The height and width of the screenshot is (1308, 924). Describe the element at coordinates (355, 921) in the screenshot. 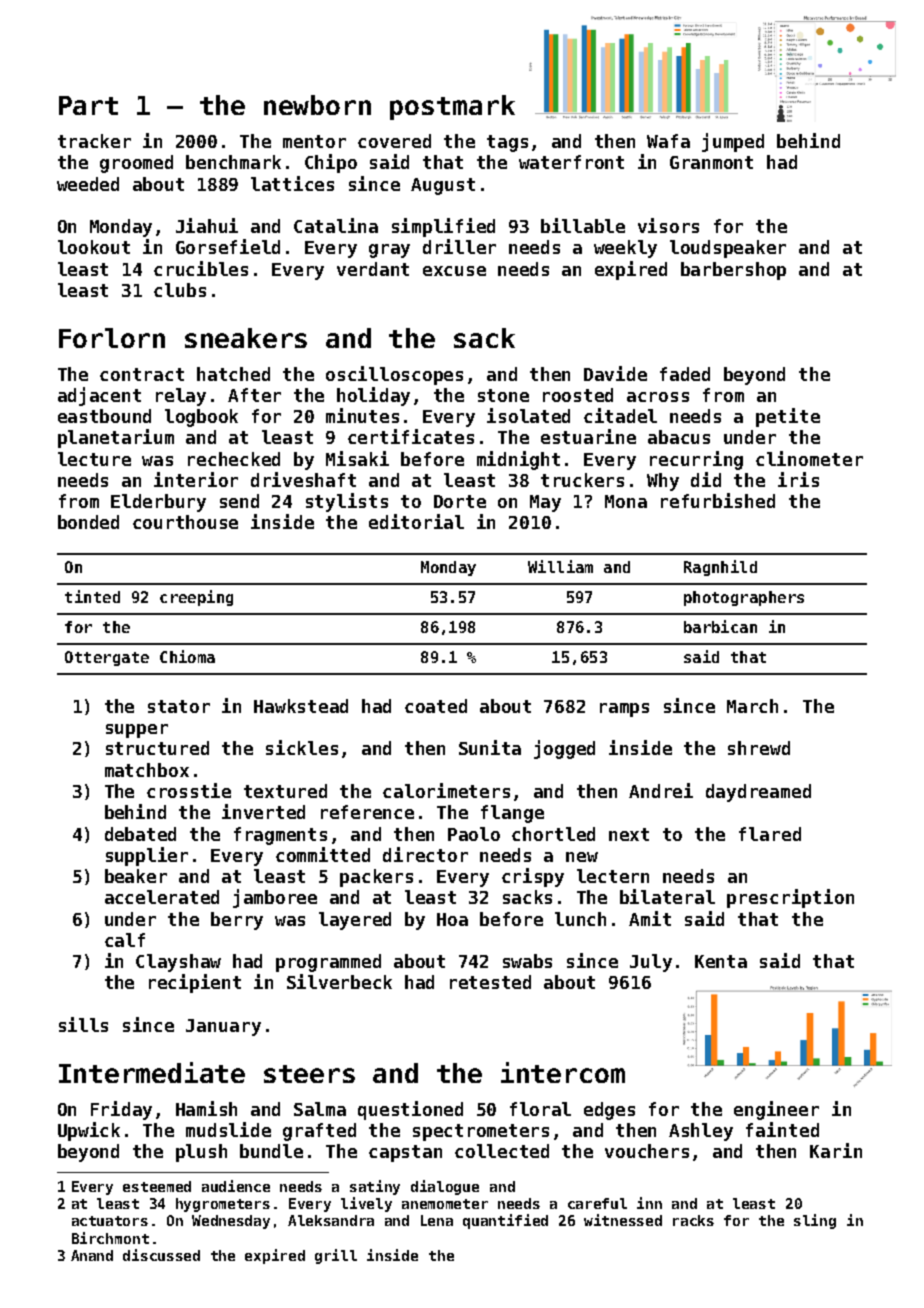

I see `layered` at that location.
